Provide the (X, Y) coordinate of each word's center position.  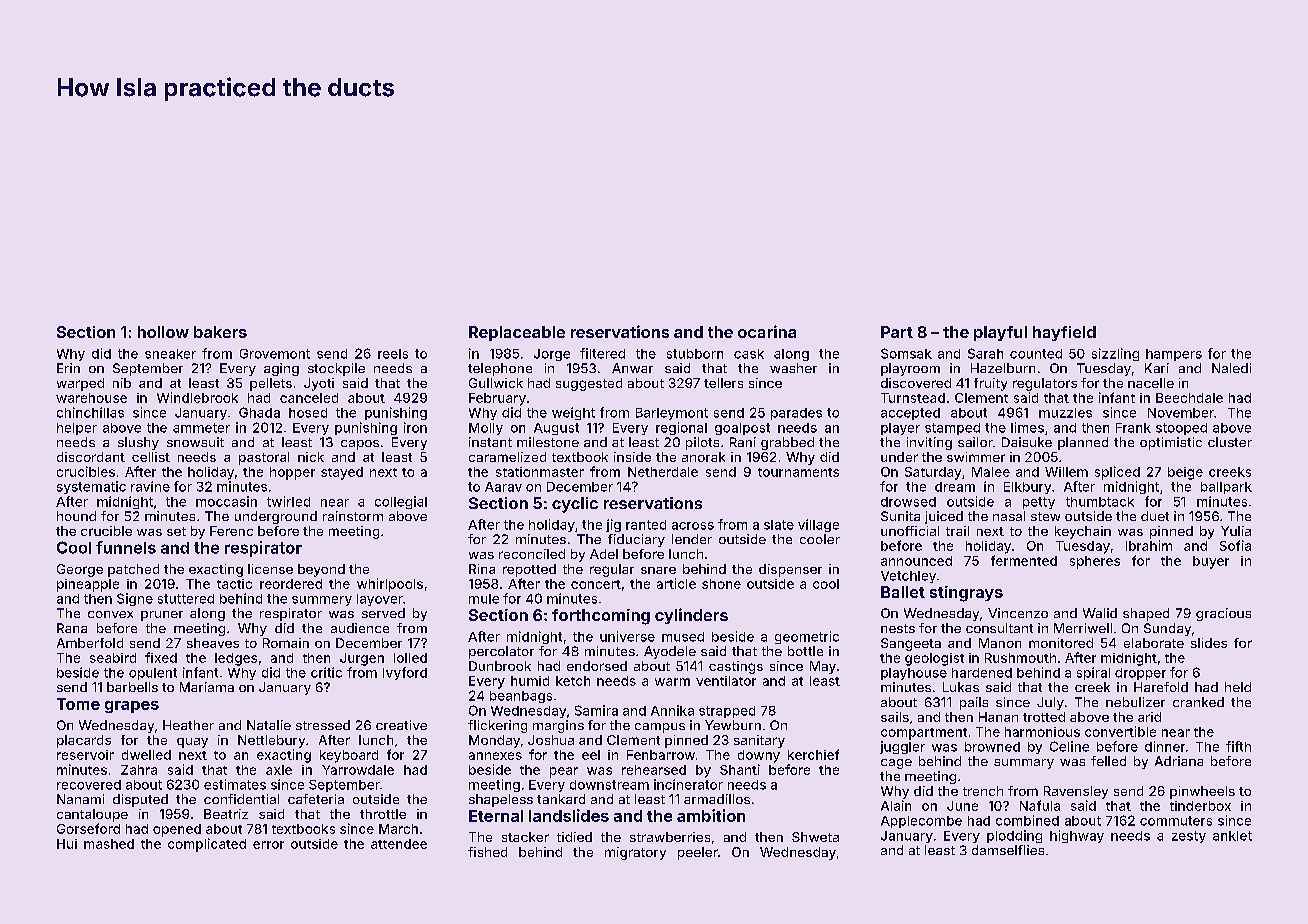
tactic (234, 584)
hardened (982, 673)
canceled (309, 398)
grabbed (787, 443)
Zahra (139, 770)
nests (898, 628)
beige (1185, 473)
